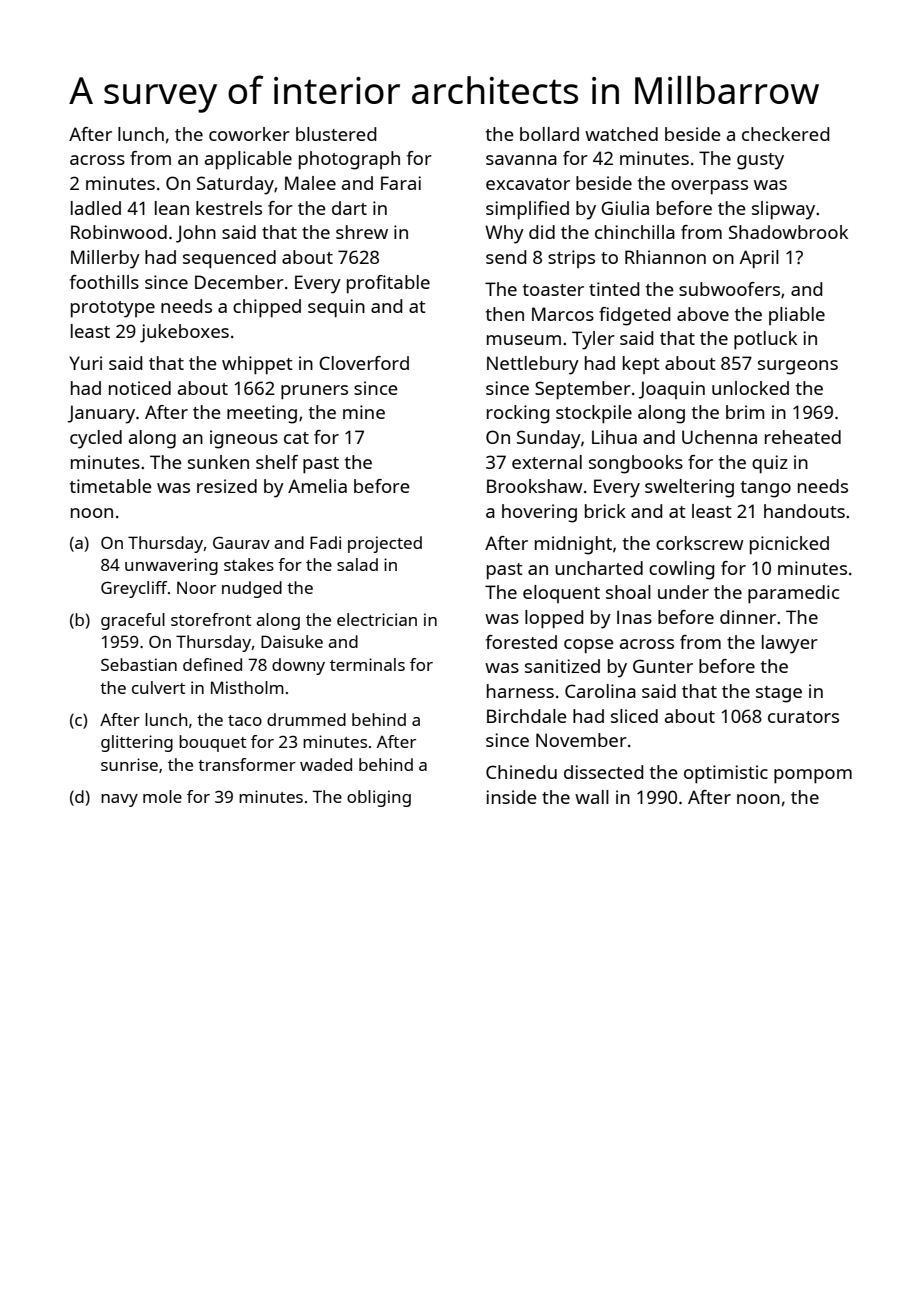  Describe the element at coordinates (726, 774) in the page. I see `optimistic` at that location.
